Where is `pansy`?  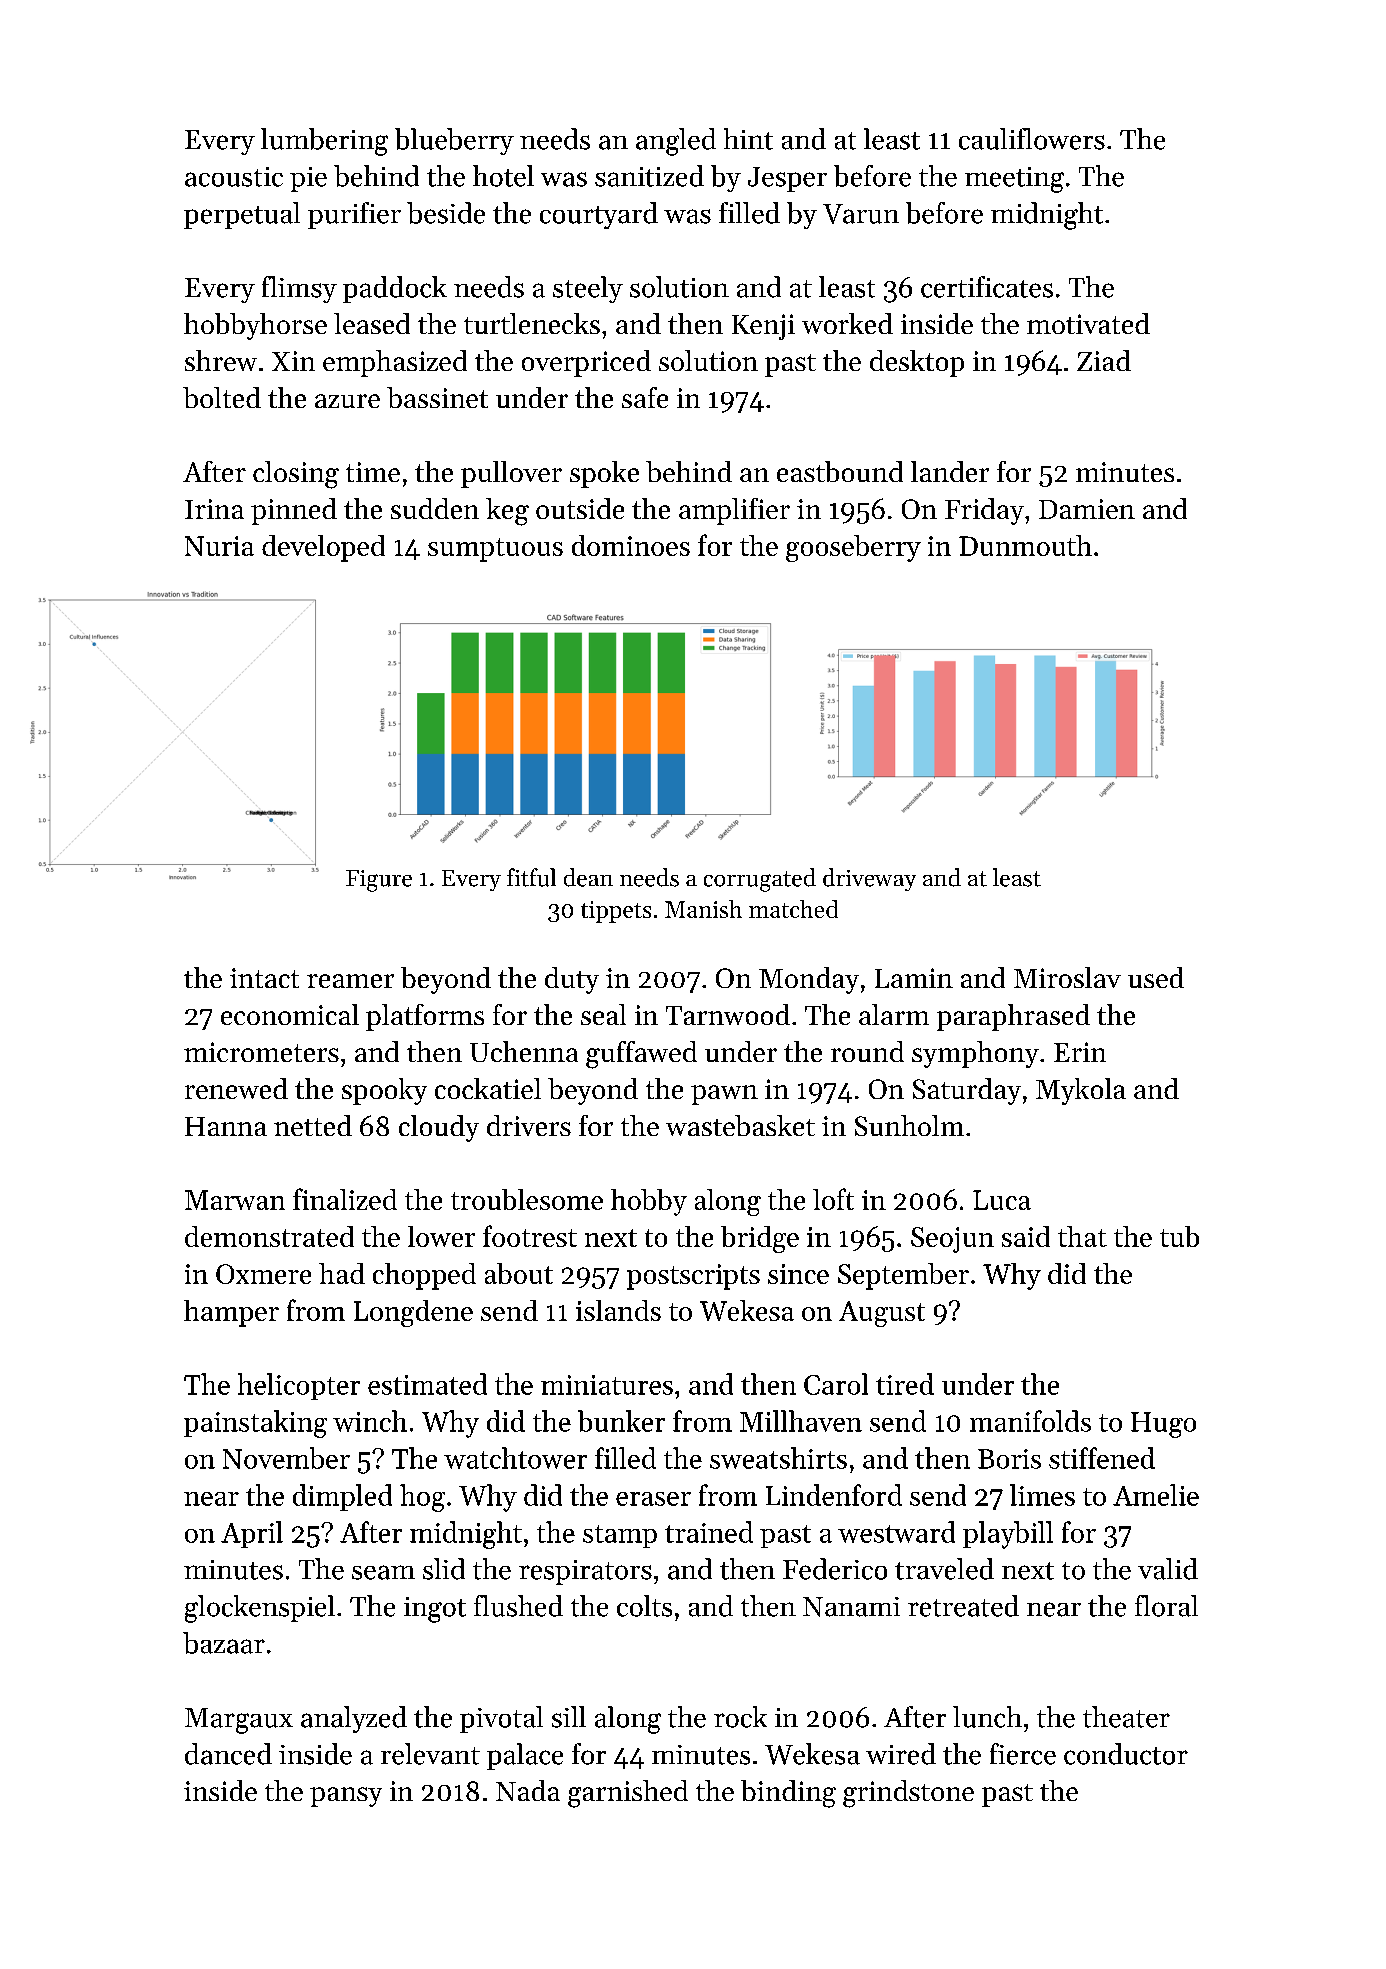
pansy is located at coordinates (346, 1797).
